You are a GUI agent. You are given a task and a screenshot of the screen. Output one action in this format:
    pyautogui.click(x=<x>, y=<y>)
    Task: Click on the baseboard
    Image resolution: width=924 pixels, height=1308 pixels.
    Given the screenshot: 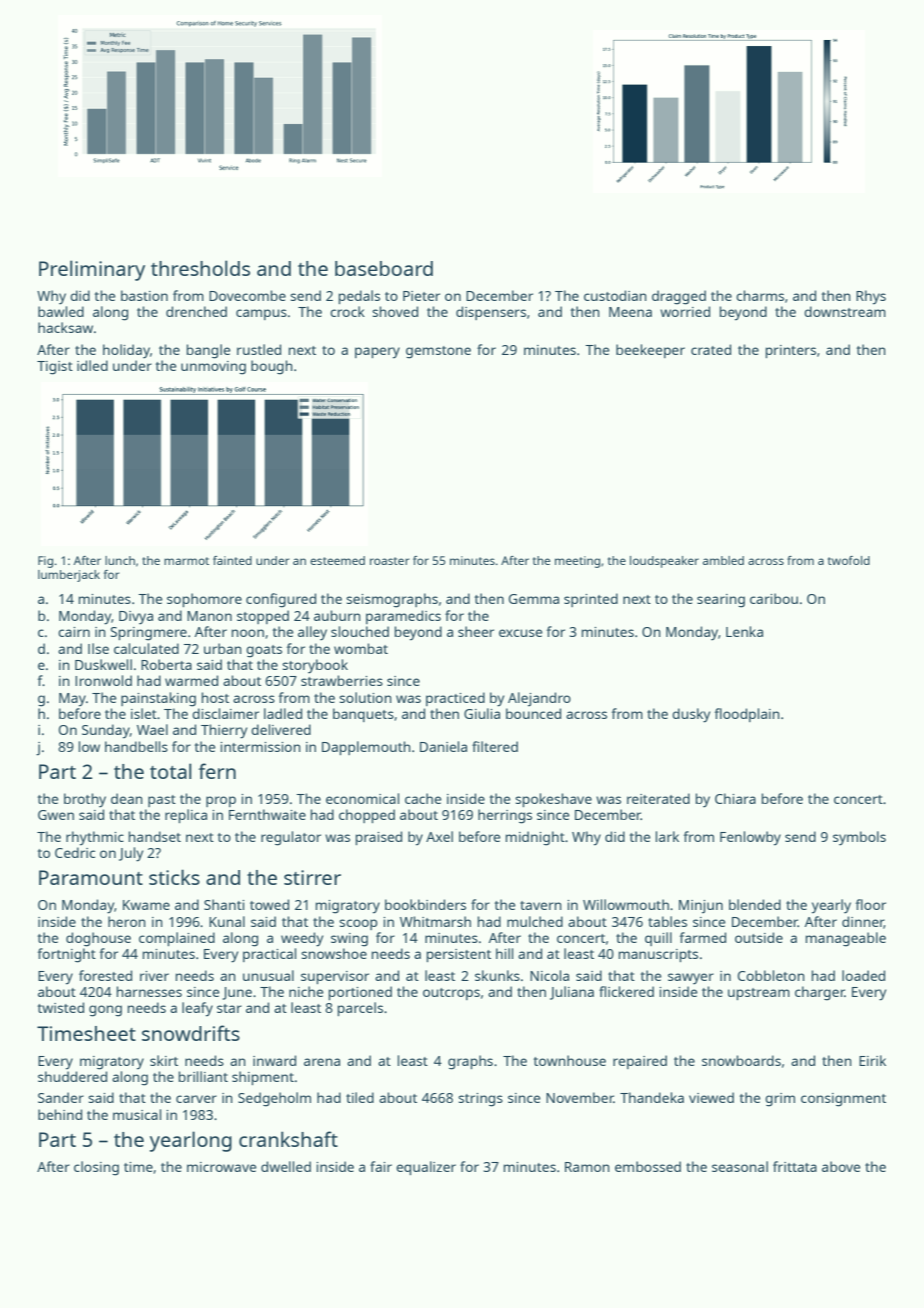 What is the action you would take?
    pyautogui.click(x=384, y=268)
